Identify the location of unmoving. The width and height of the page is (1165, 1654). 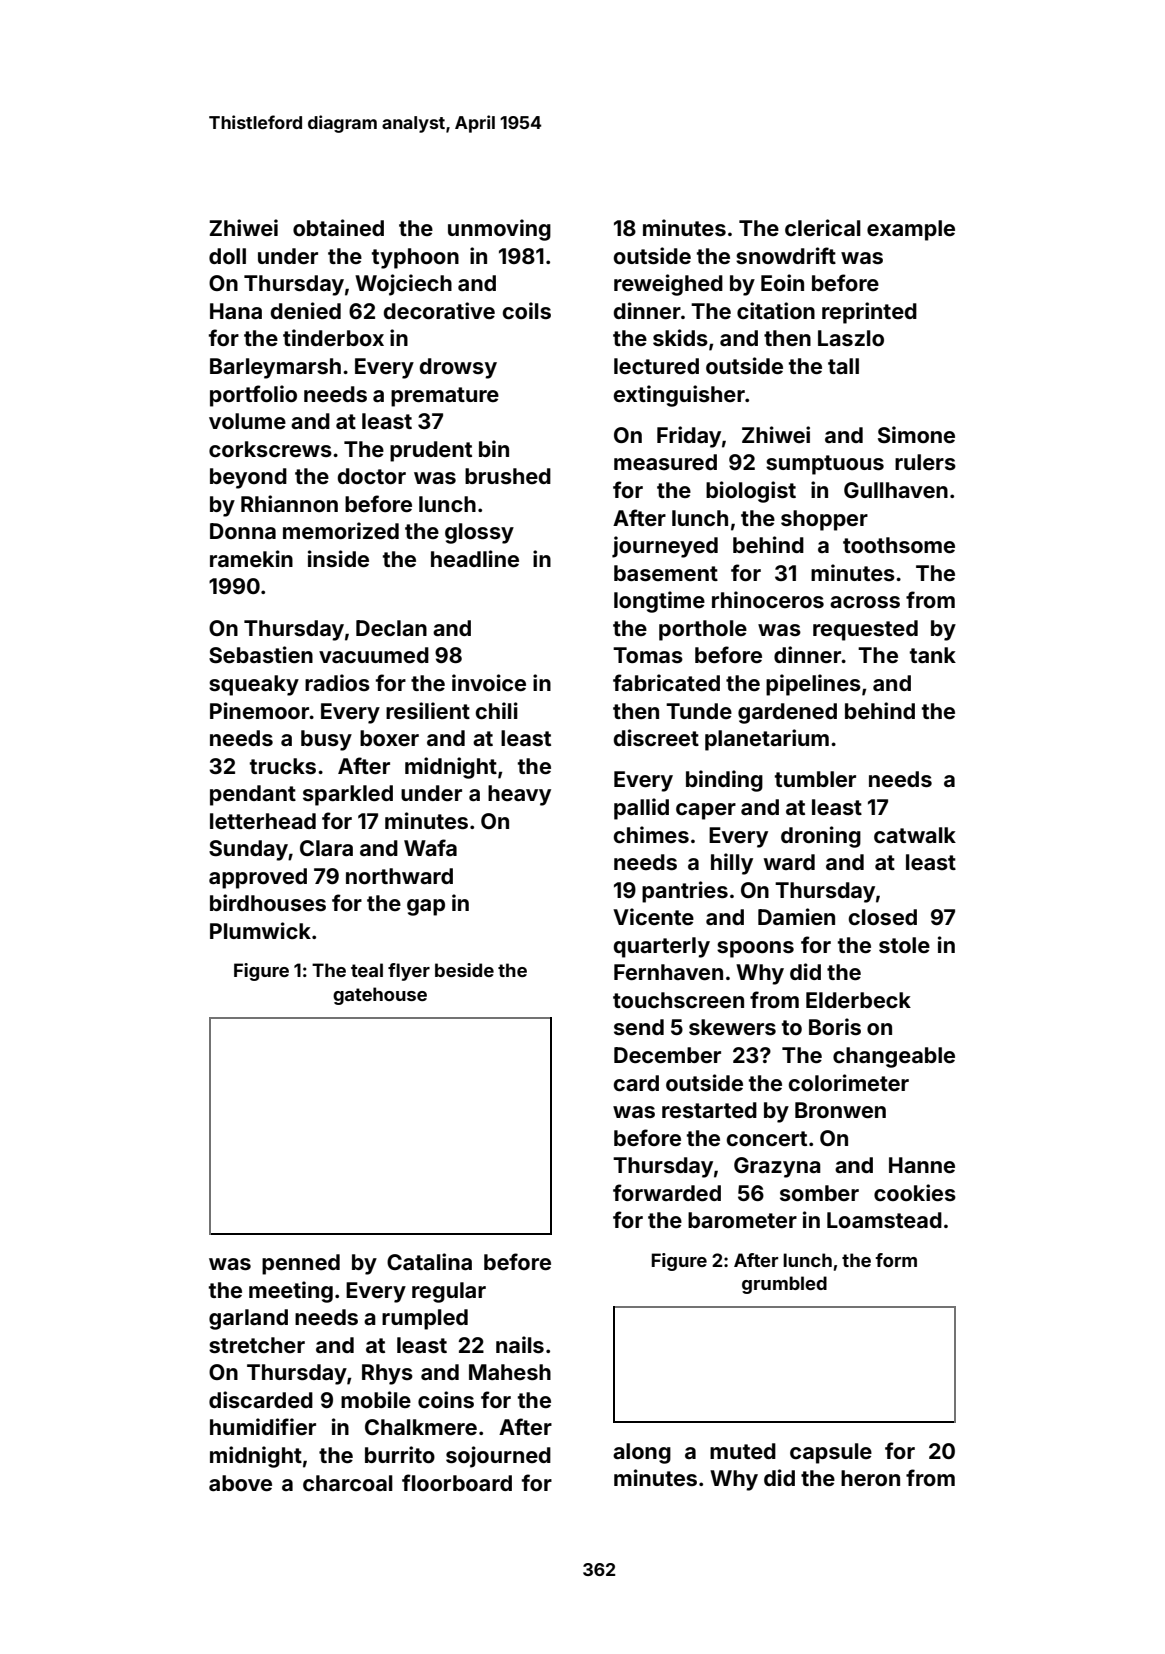
(499, 230).
